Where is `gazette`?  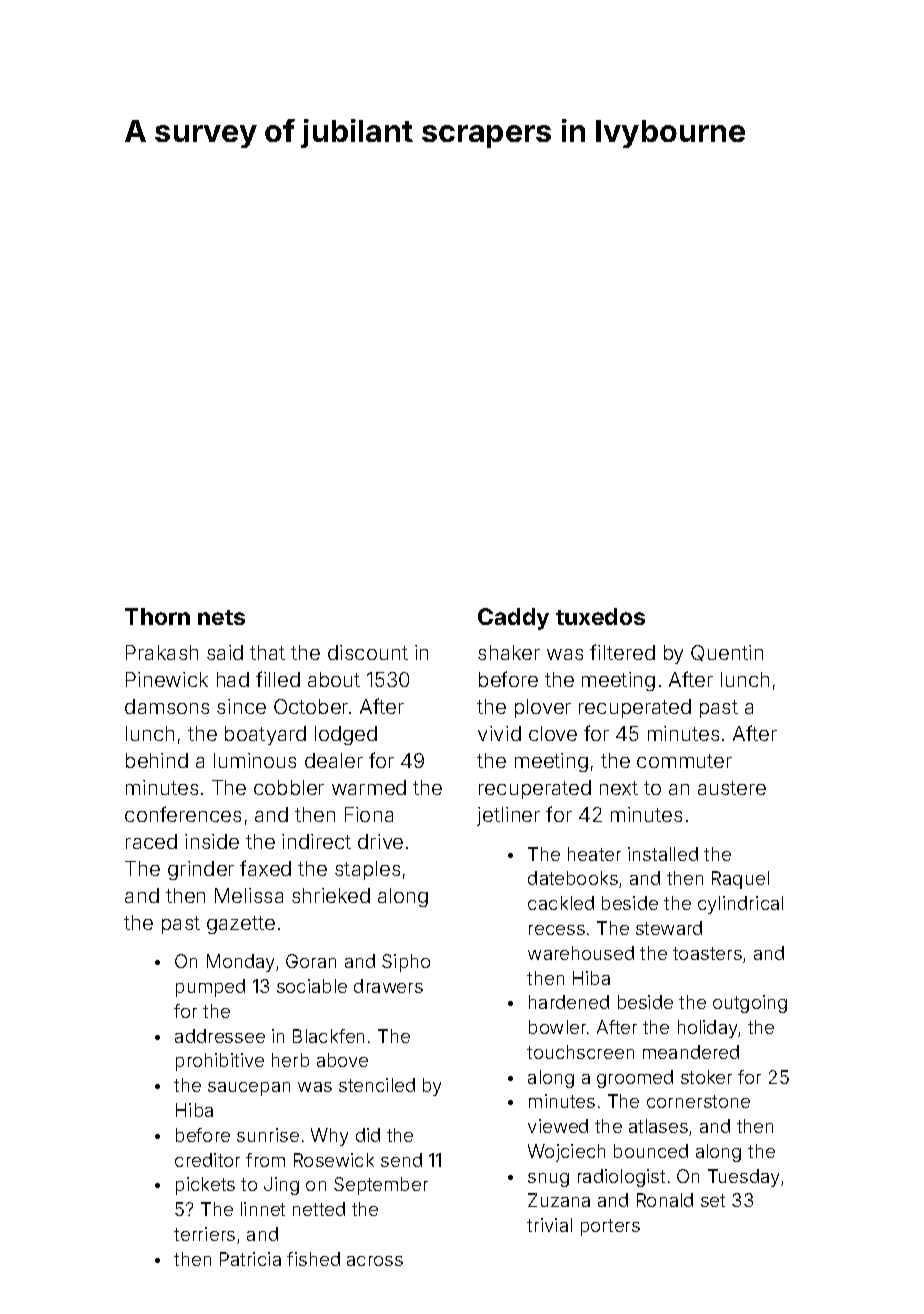
gazette is located at coordinates (241, 925).
